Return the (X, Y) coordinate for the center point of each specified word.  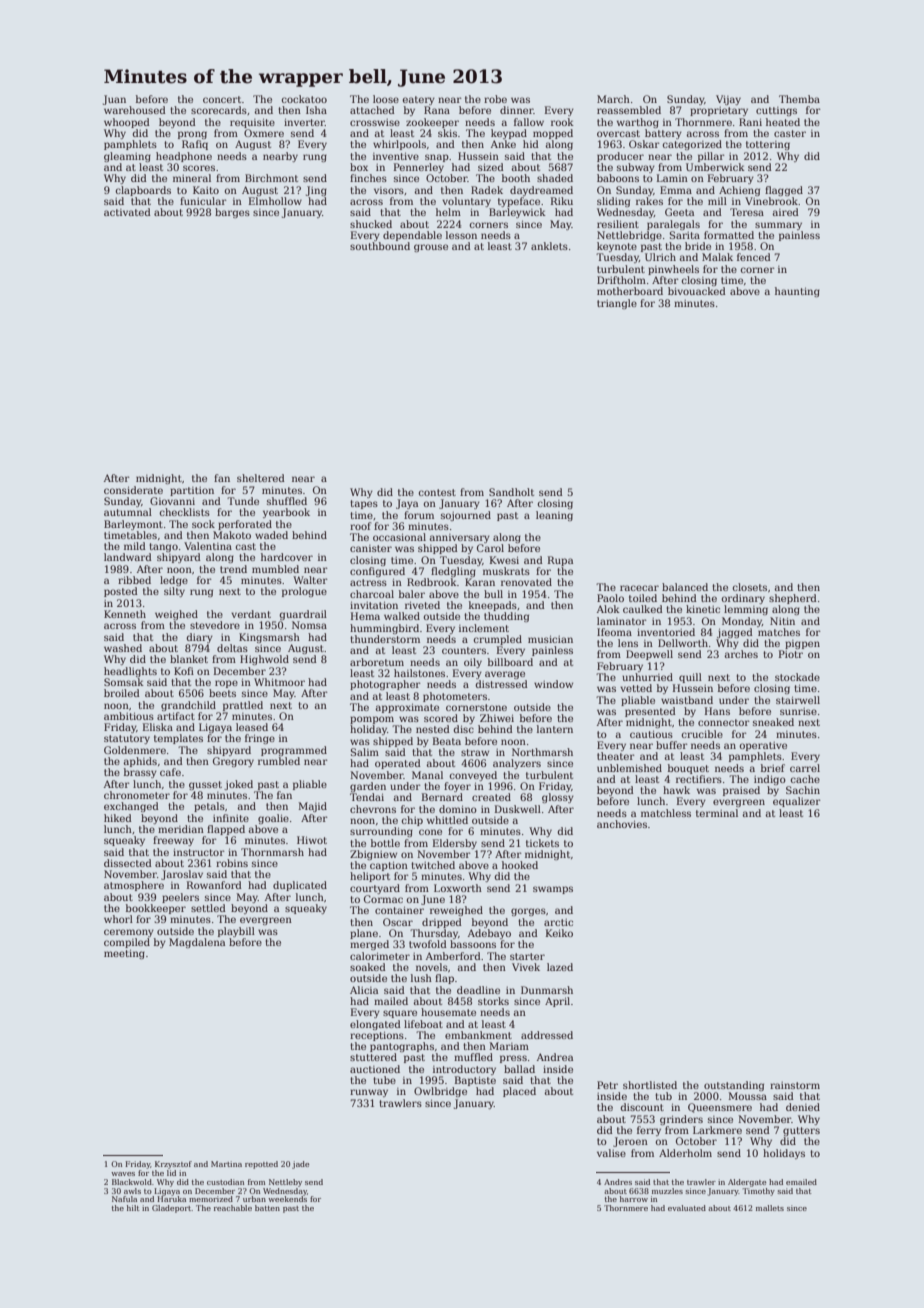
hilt (133, 1208)
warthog (638, 123)
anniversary (460, 538)
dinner (517, 110)
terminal (717, 813)
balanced (685, 587)
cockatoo (304, 99)
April (557, 1002)
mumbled (275, 569)
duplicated (300, 886)
